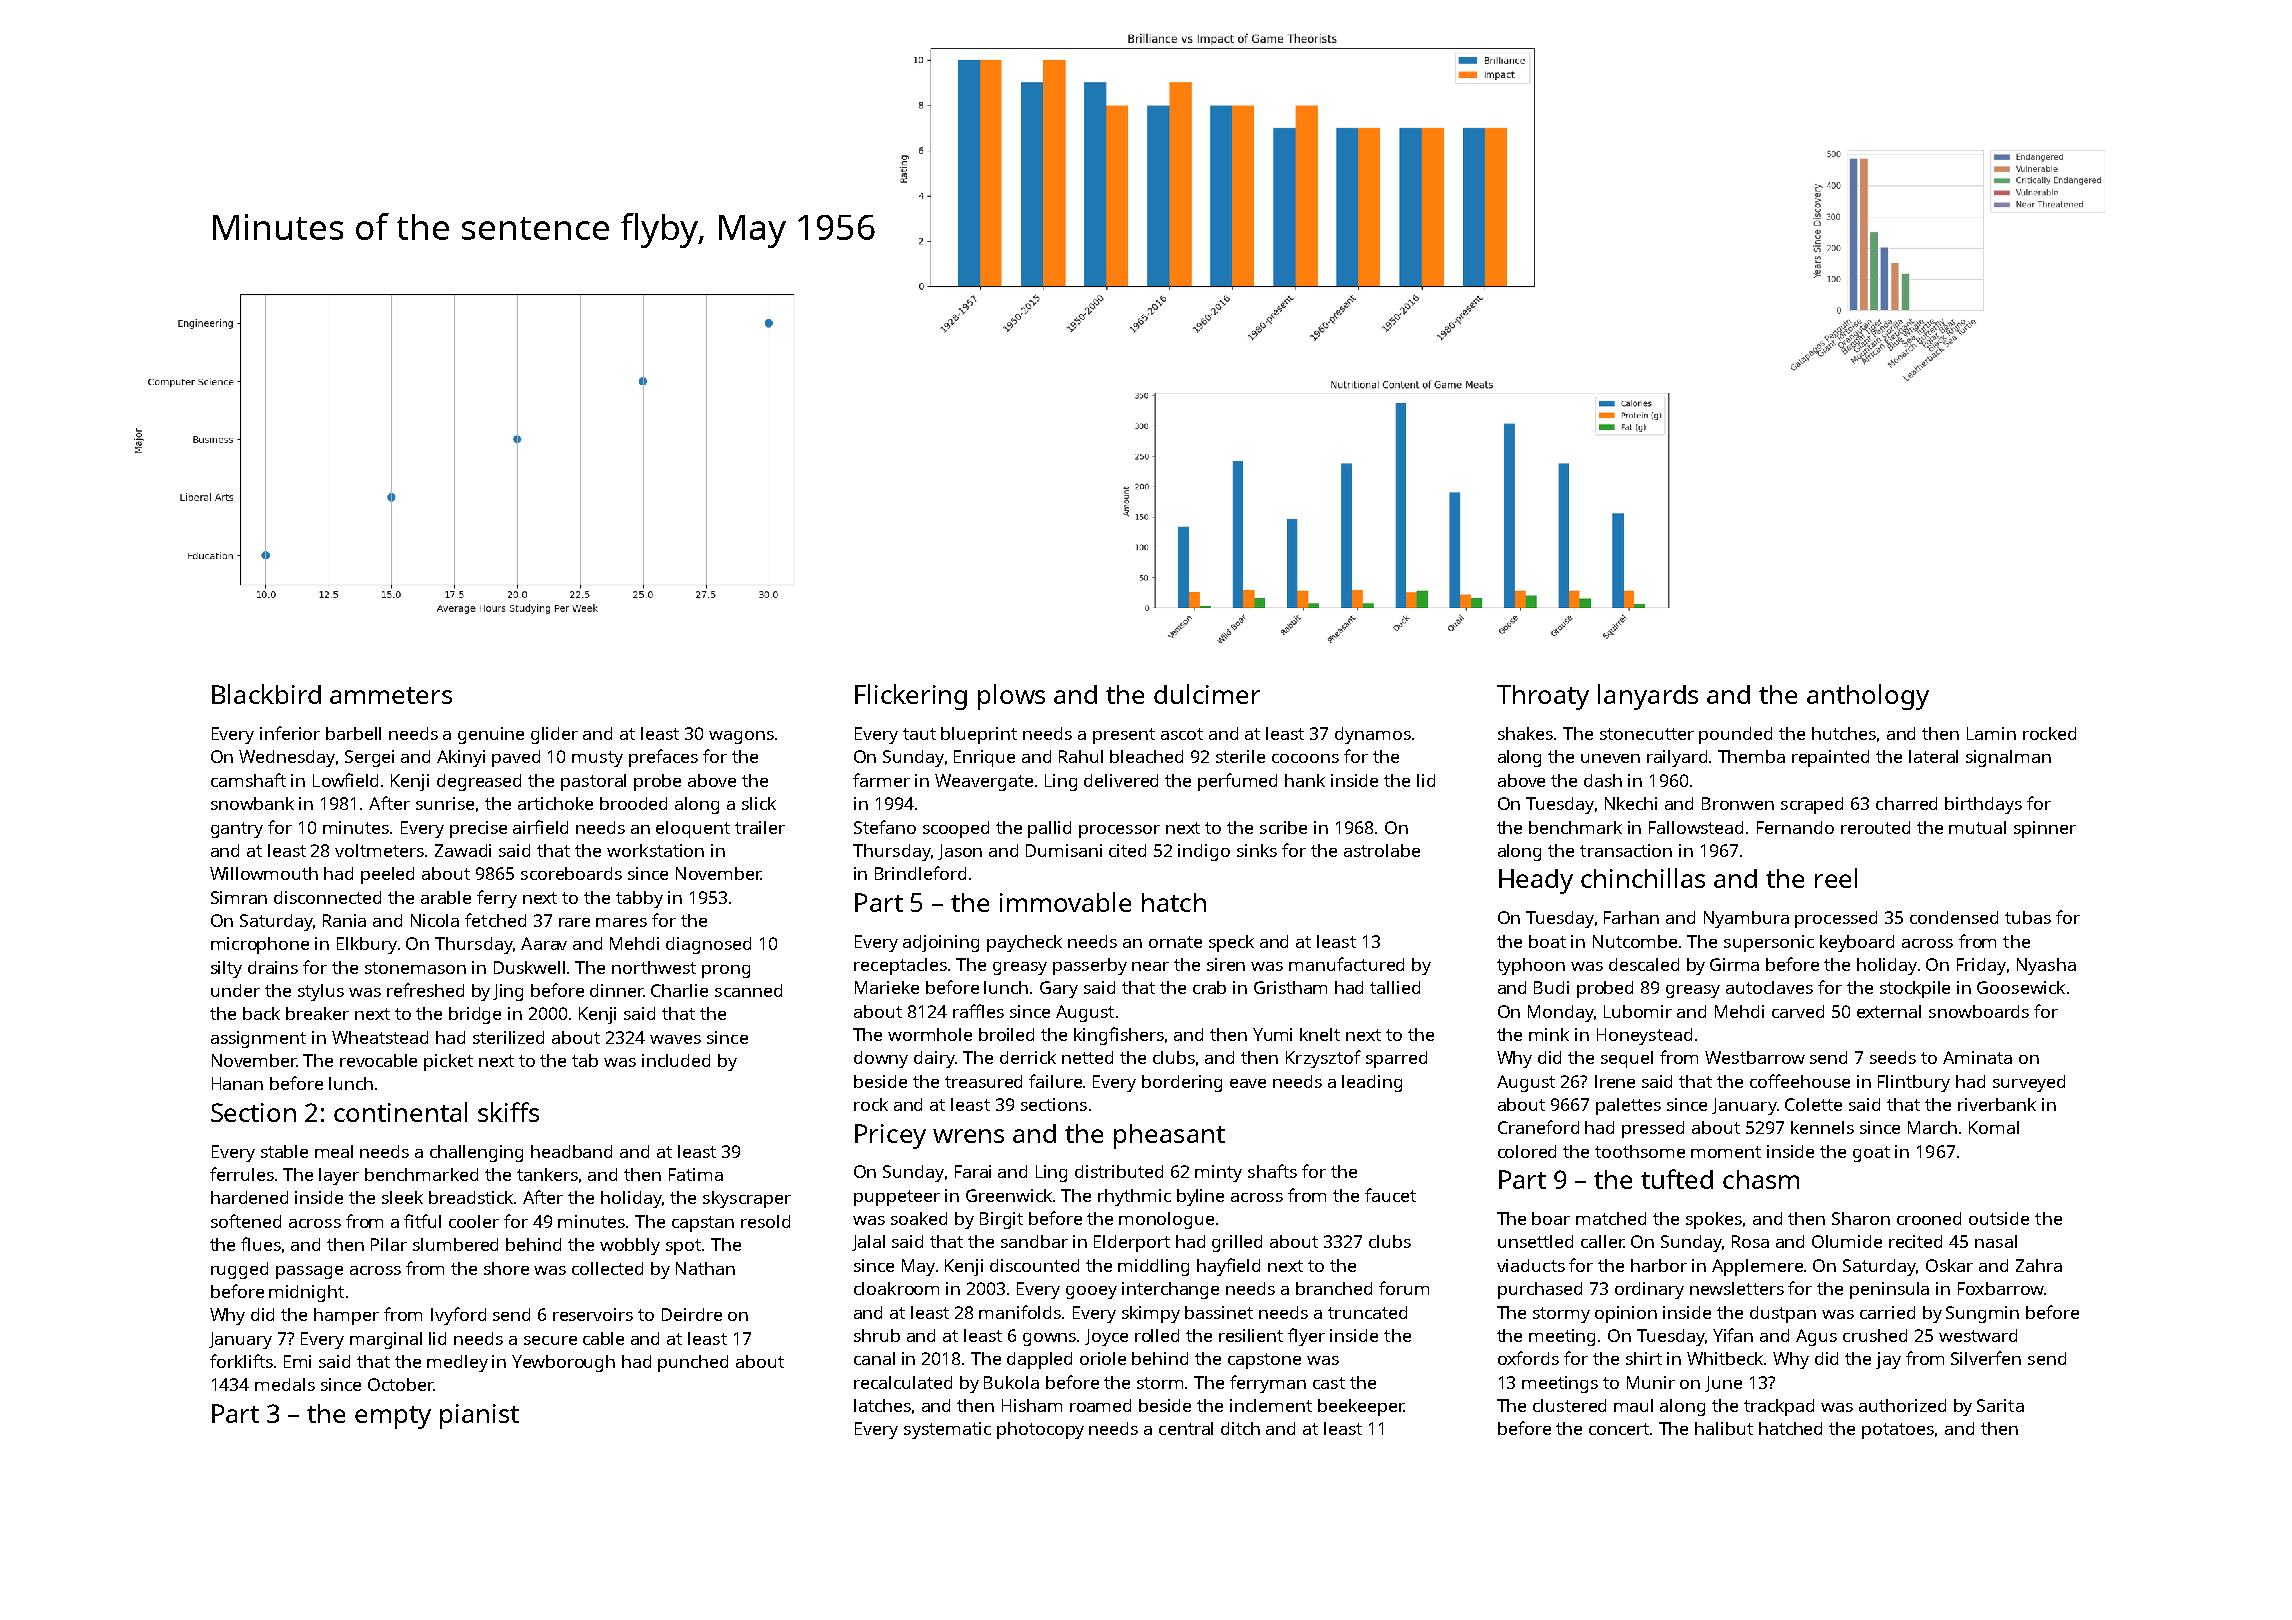 The image size is (2292, 1620). What do you see at coordinates (1237, 1243) in the screenshot?
I see `grilled` at bounding box center [1237, 1243].
